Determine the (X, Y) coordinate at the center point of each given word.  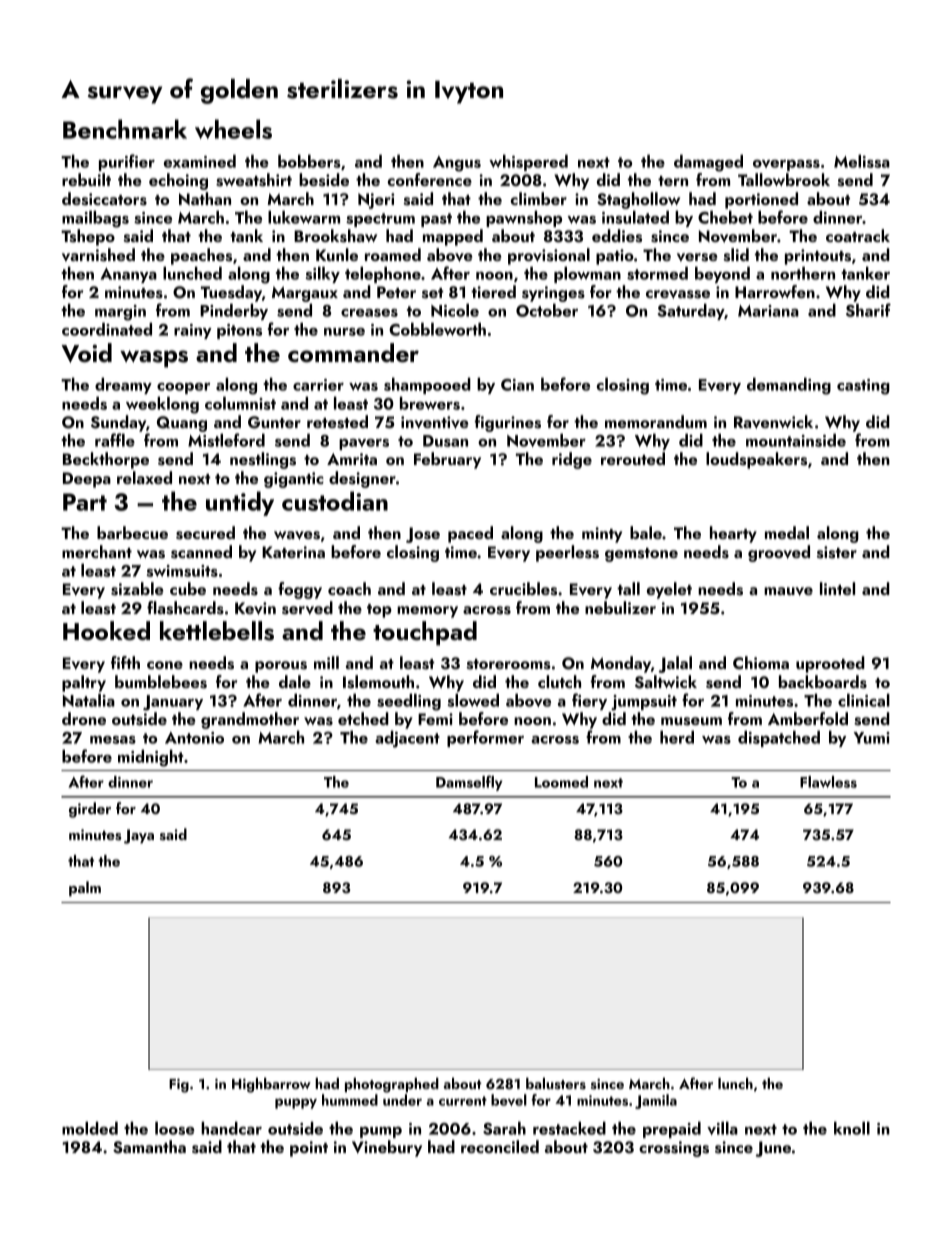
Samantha (149, 1147)
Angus (457, 164)
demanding (789, 386)
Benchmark (125, 129)
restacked (569, 1128)
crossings (674, 1149)
